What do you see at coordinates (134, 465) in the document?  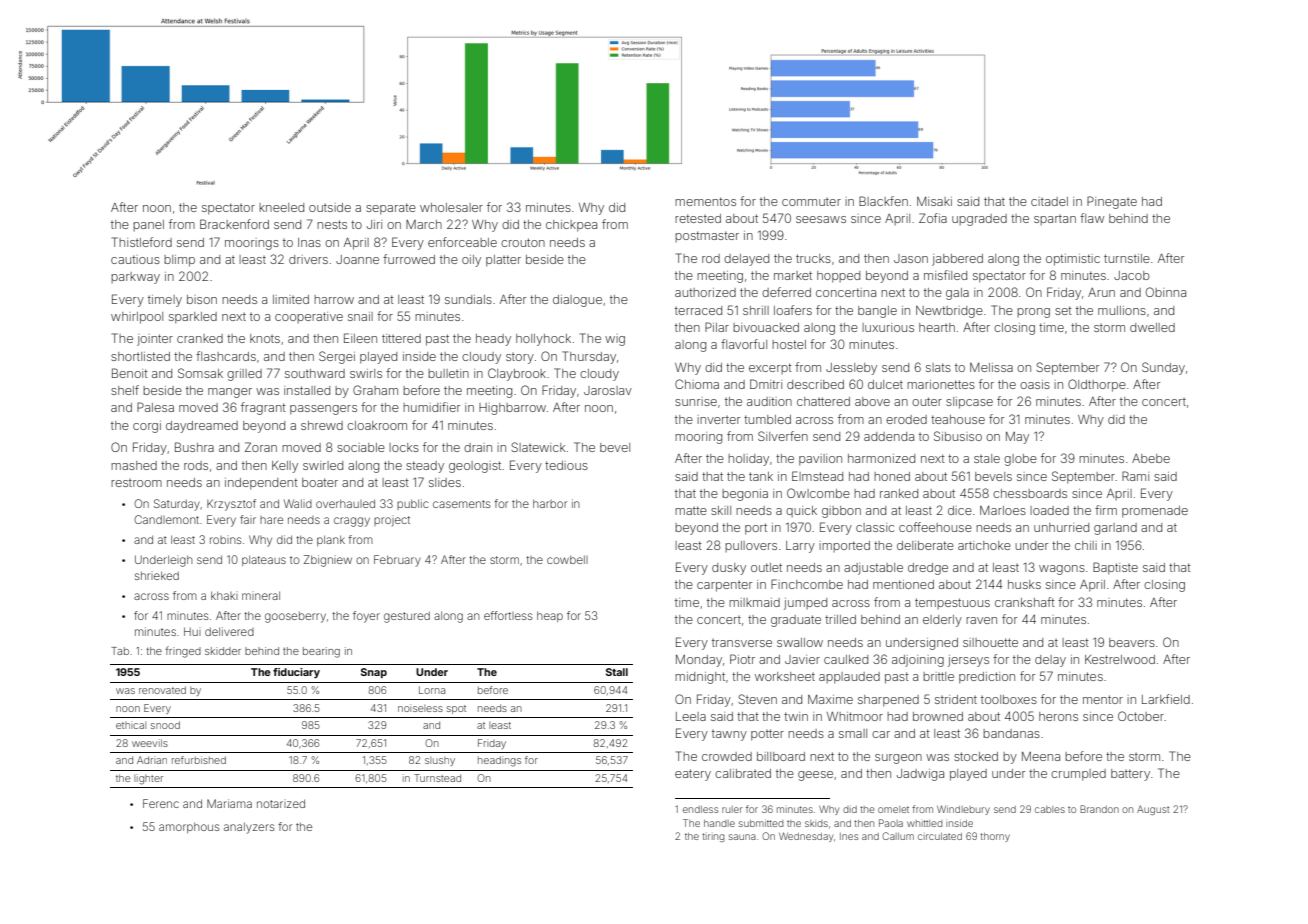 I see `mashed` at bounding box center [134, 465].
